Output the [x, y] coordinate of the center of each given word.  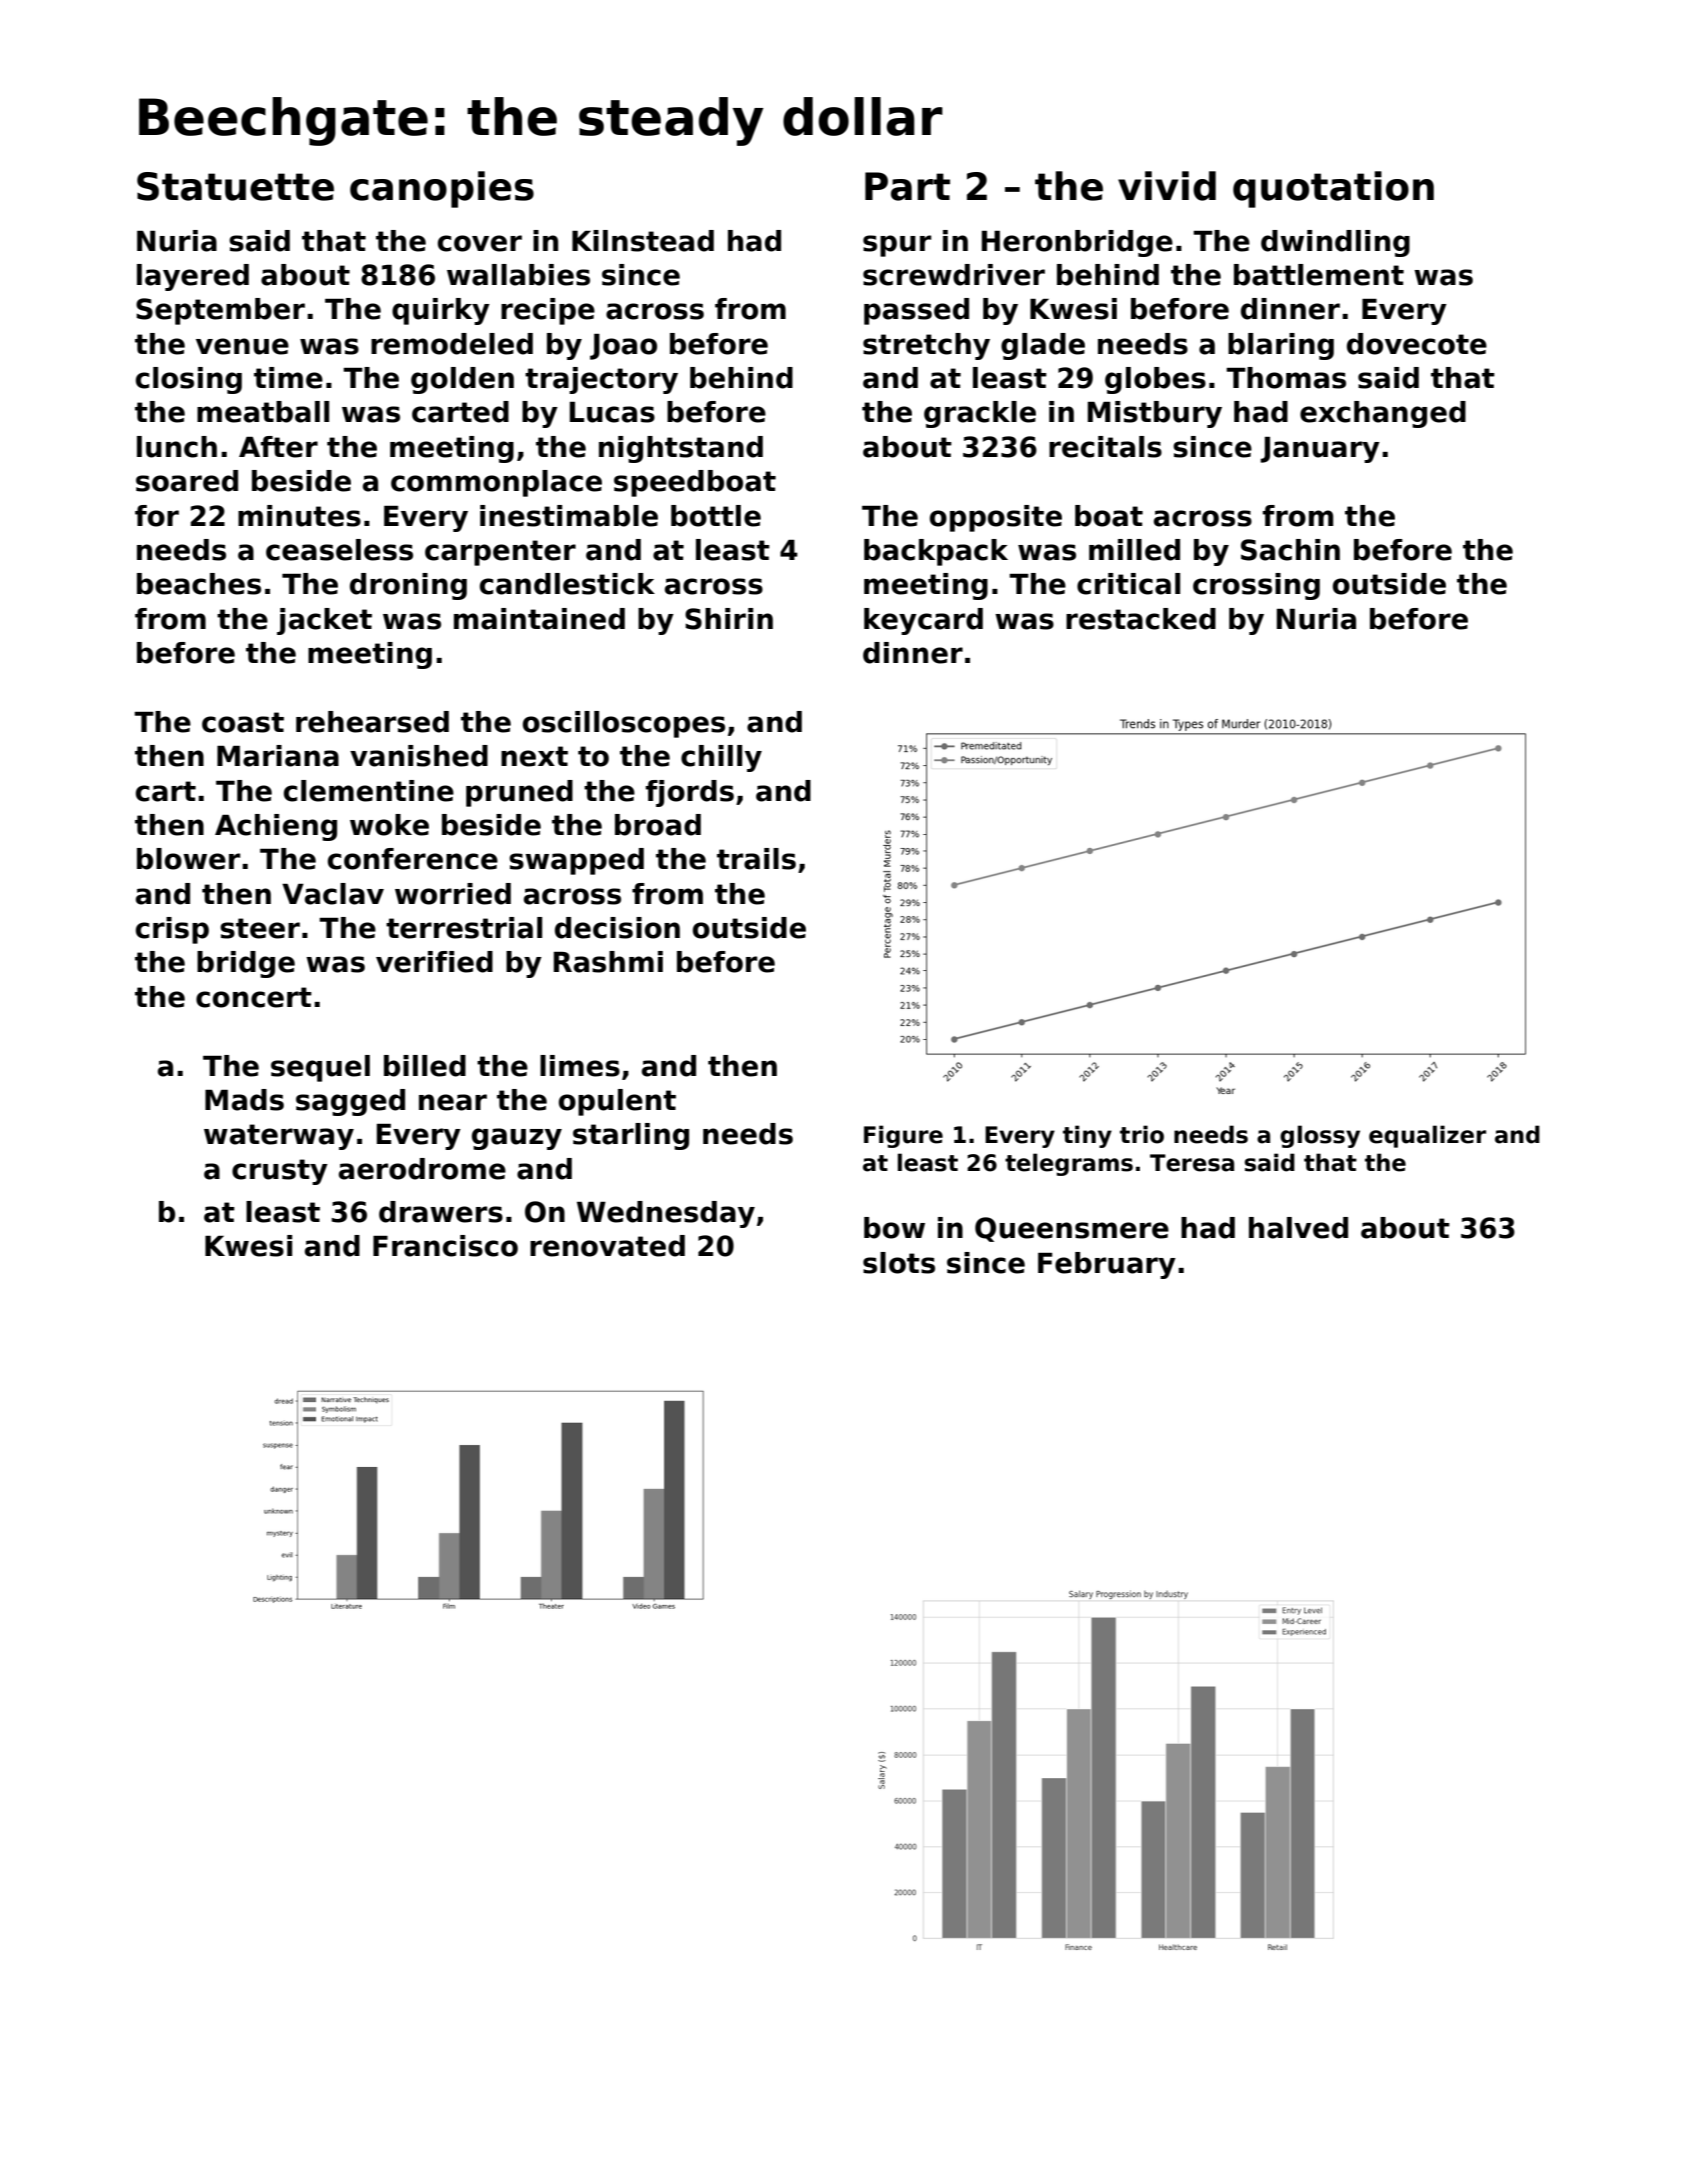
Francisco [445, 1246]
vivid [1167, 186]
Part [907, 186]
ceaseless [339, 550]
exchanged [1383, 414]
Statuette [235, 186]
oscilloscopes [624, 724]
